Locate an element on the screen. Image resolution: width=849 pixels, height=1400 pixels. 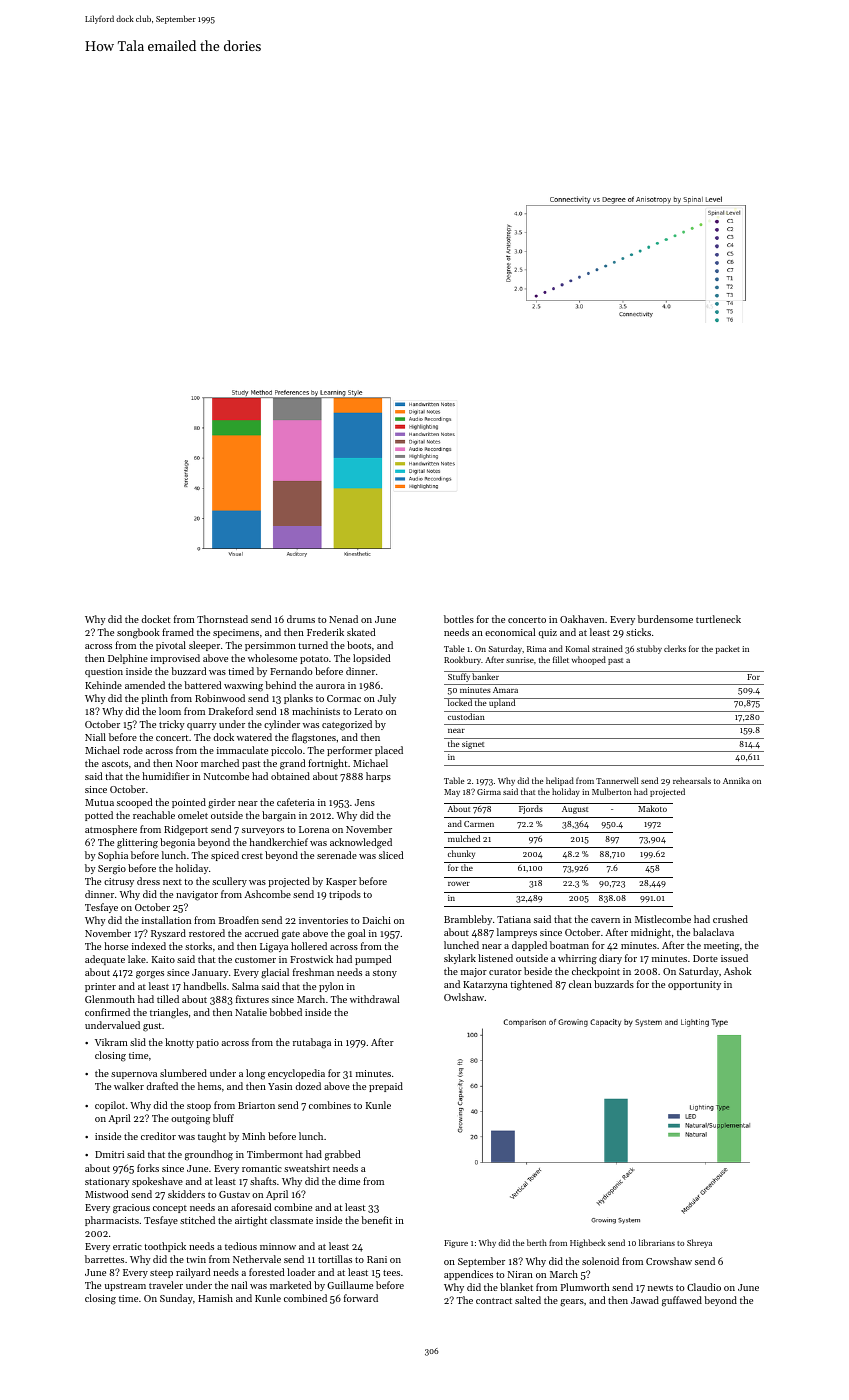
skylark is located at coordinates (460, 959).
